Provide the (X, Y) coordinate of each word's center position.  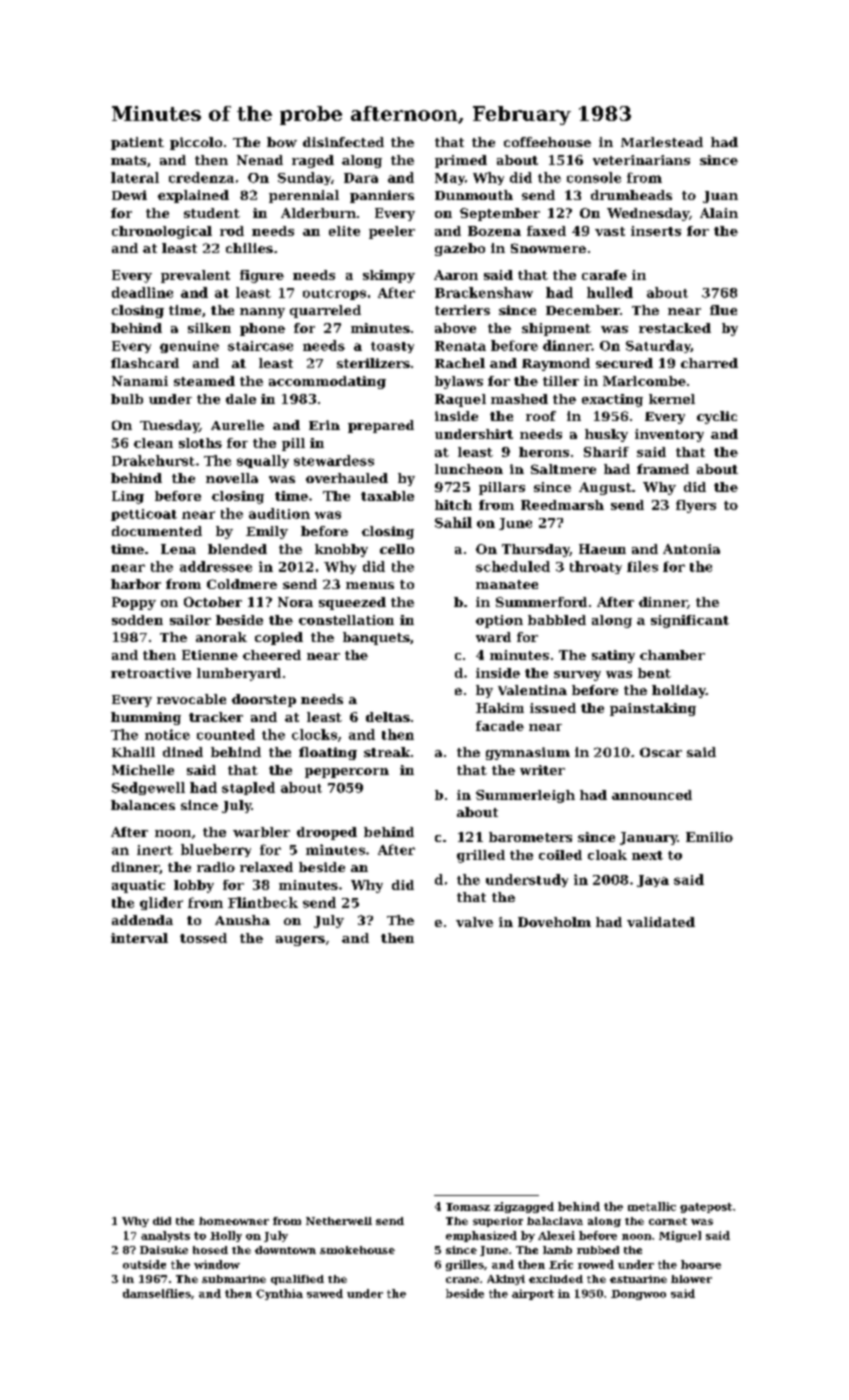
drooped (327, 833)
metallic (652, 1206)
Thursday (536, 550)
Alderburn (318, 213)
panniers (382, 196)
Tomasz (468, 1207)
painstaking (653, 709)
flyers (696, 506)
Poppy (134, 603)
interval (139, 938)
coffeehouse (547, 142)
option (499, 621)
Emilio (709, 837)
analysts (165, 1236)
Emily (267, 532)
